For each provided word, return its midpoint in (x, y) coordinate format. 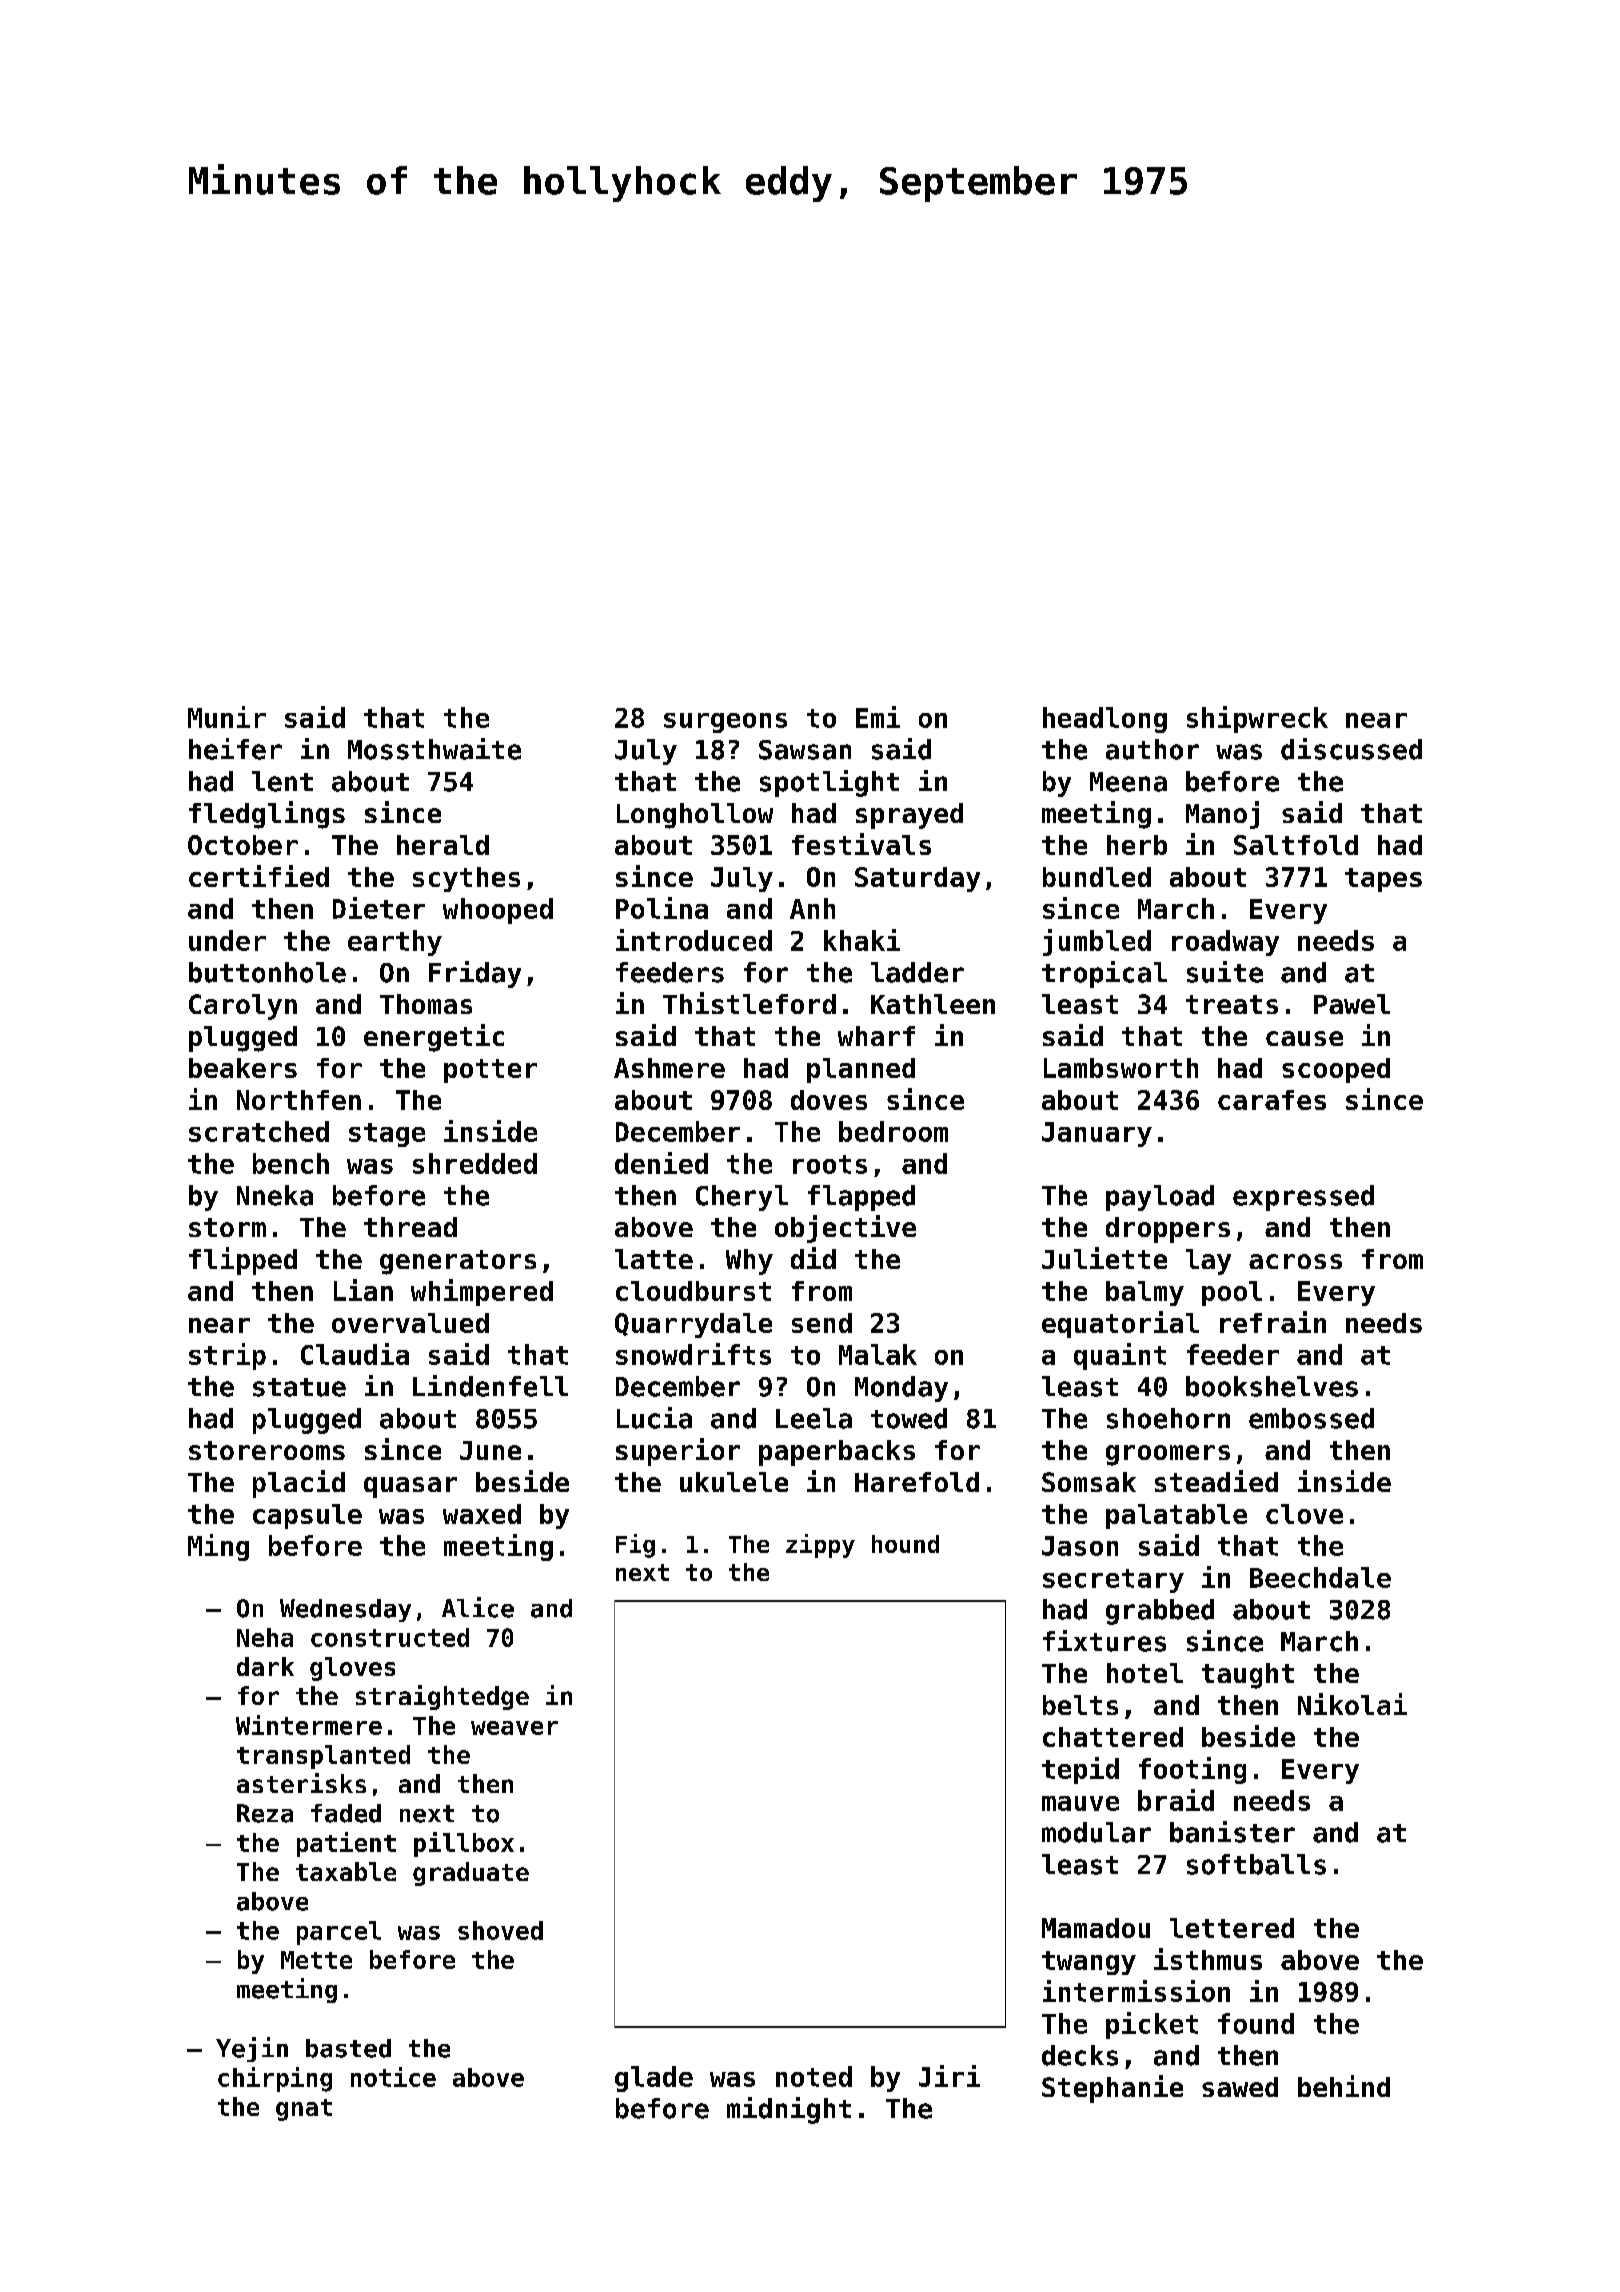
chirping (275, 2079)
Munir (227, 717)
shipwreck (1257, 719)
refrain (1273, 1322)
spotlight (829, 783)
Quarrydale (693, 1325)
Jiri (949, 2076)
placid (299, 1484)
